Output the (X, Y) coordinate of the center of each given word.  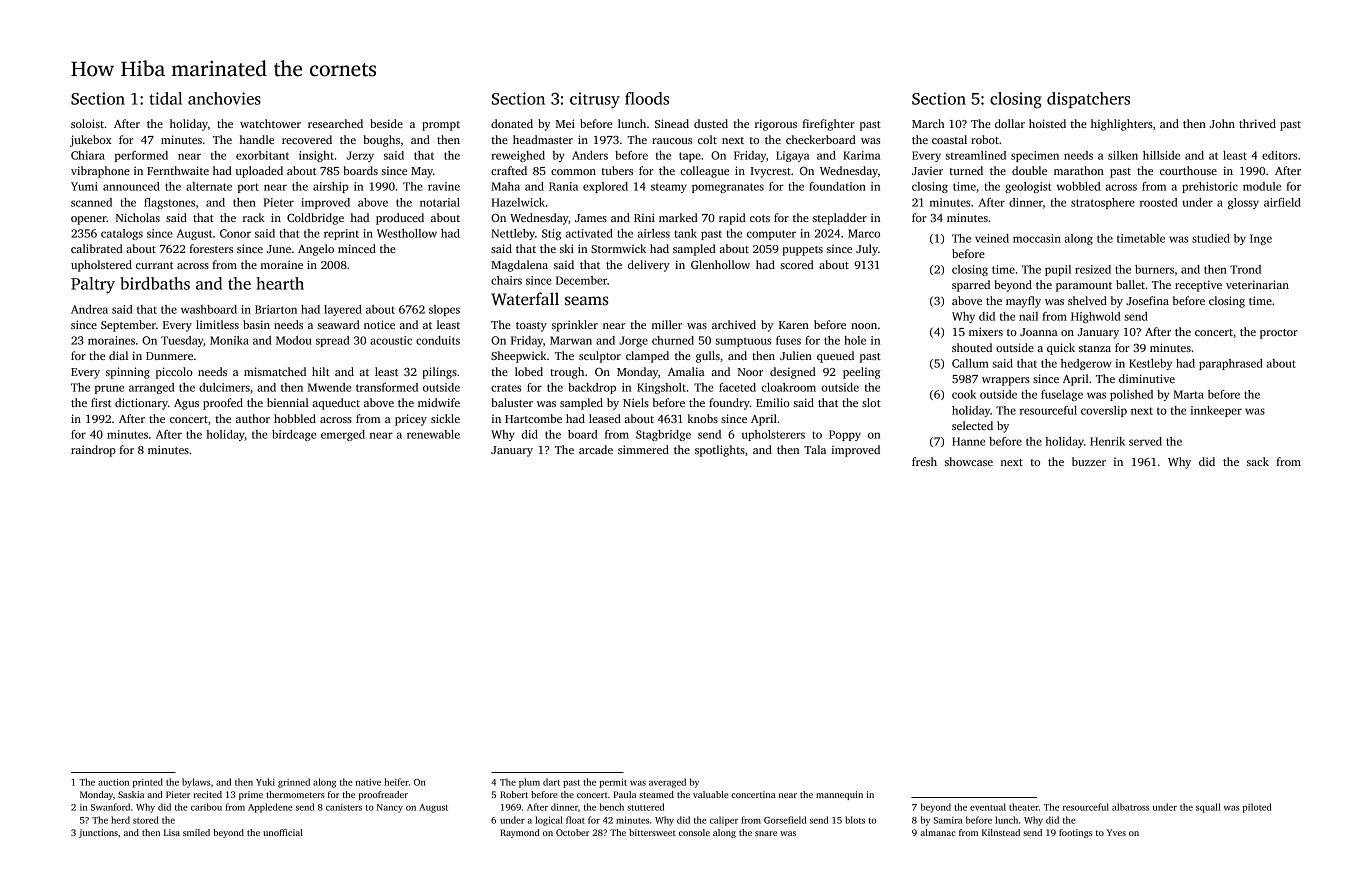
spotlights (720, 451)
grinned (294, 783)
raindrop (93, 451)
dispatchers (1088, 100)
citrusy (595, 100)
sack (1258, 461)
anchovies (224, 98)
